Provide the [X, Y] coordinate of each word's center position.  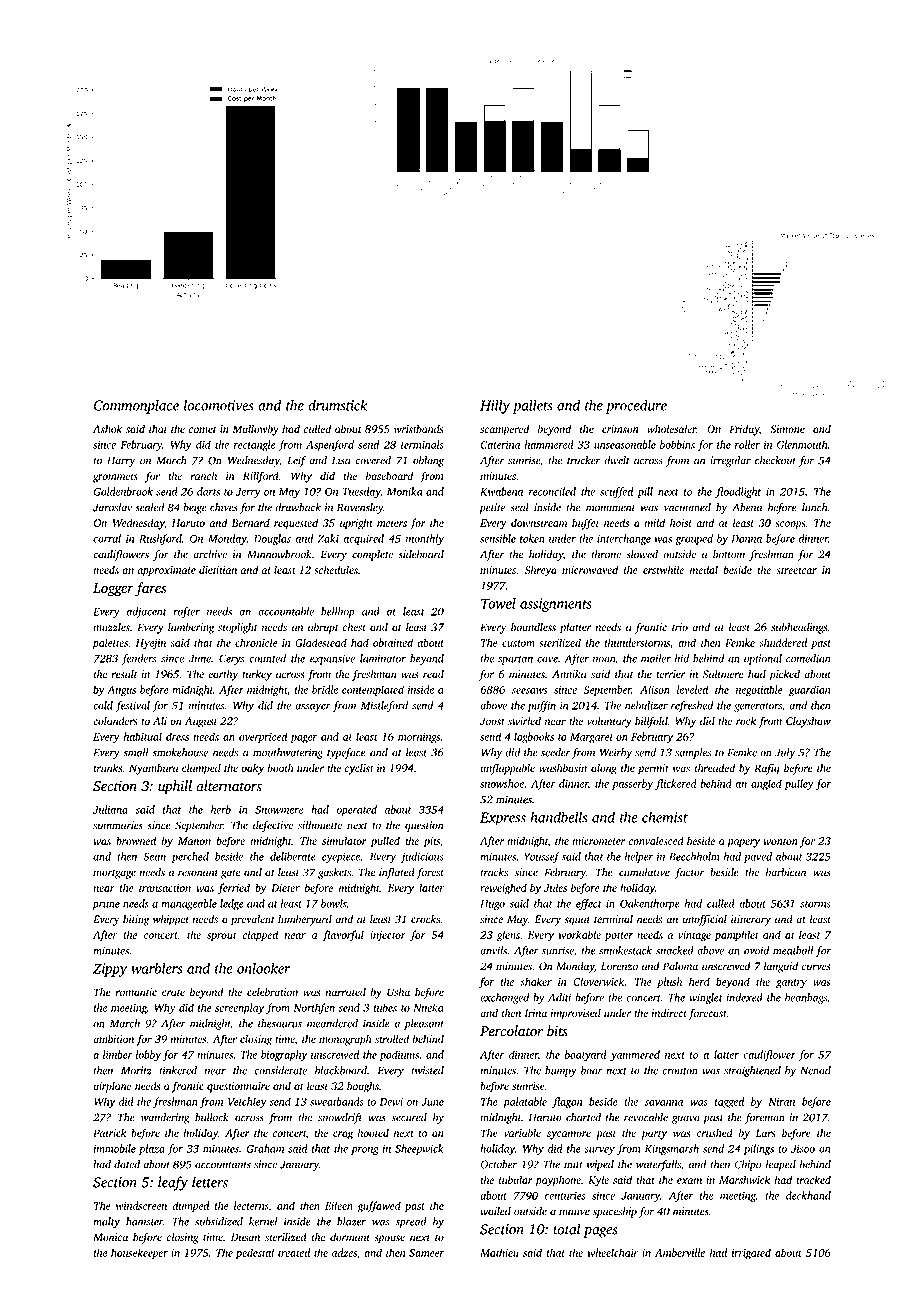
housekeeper [139, 1254]
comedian [808, 658]
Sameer [426, 1253]
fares [151, 589]
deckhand [808, 1195]
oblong [428, 461]
